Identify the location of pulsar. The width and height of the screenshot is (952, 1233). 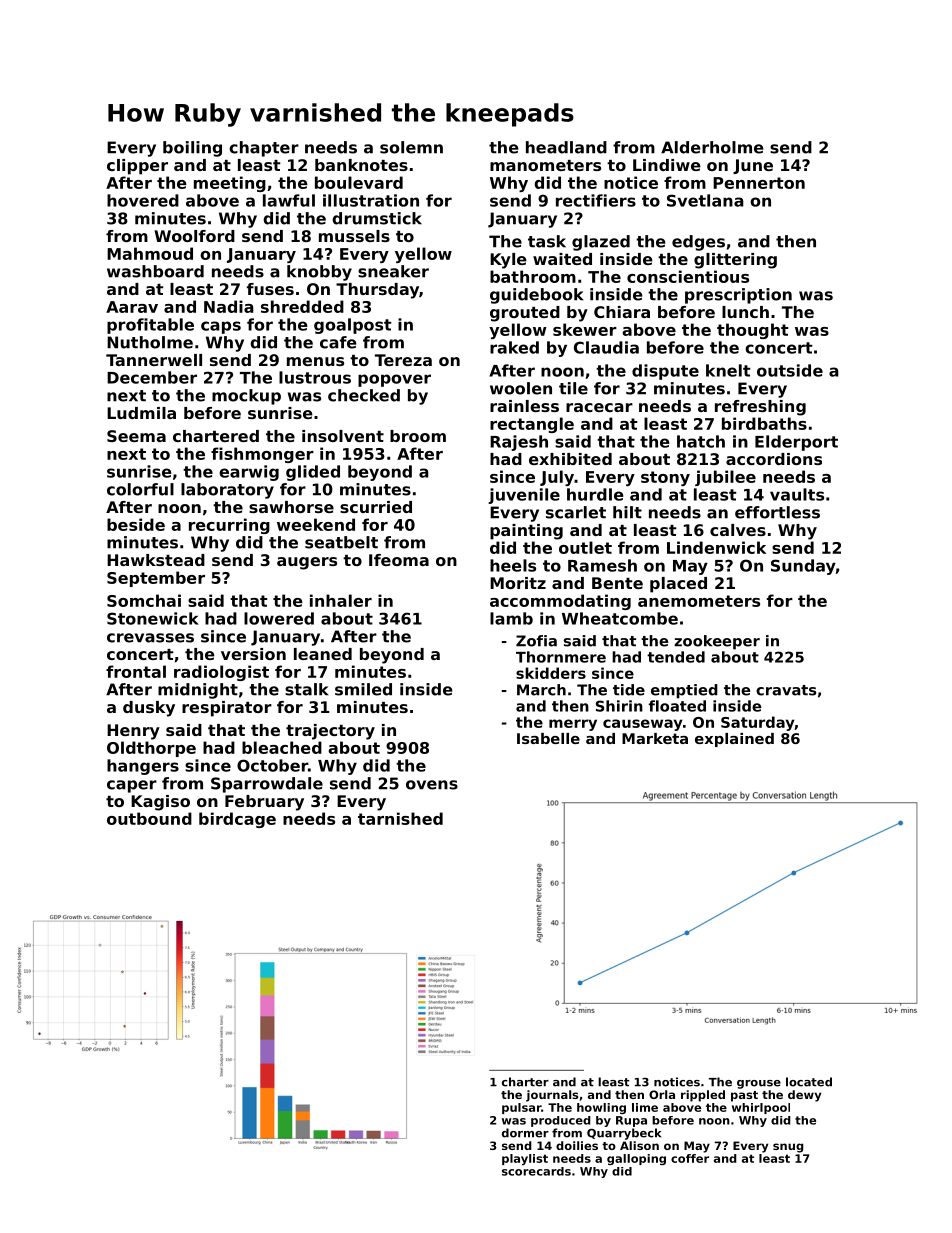
(521, 1108).
